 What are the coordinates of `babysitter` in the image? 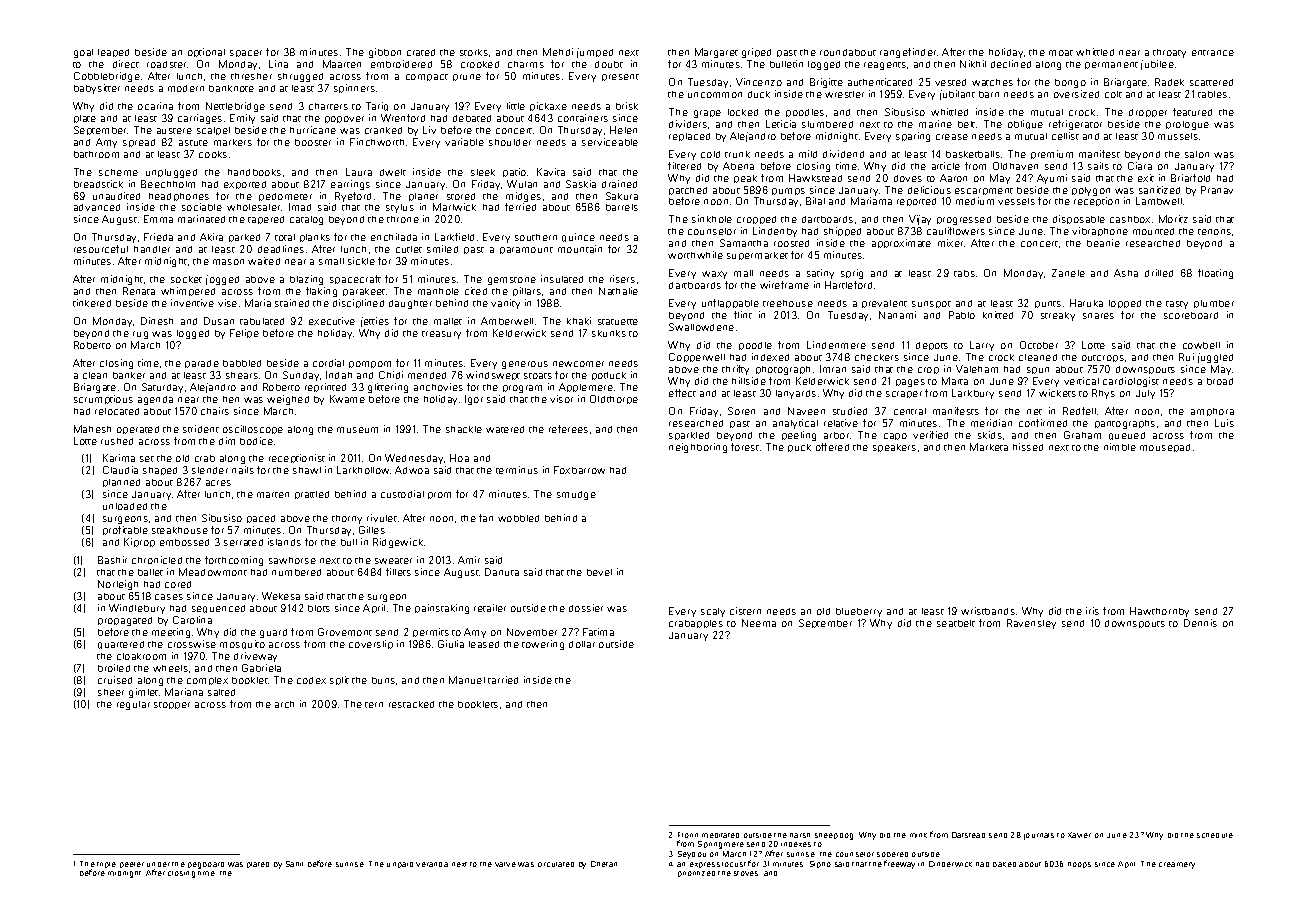 It's located at (97, 89).
